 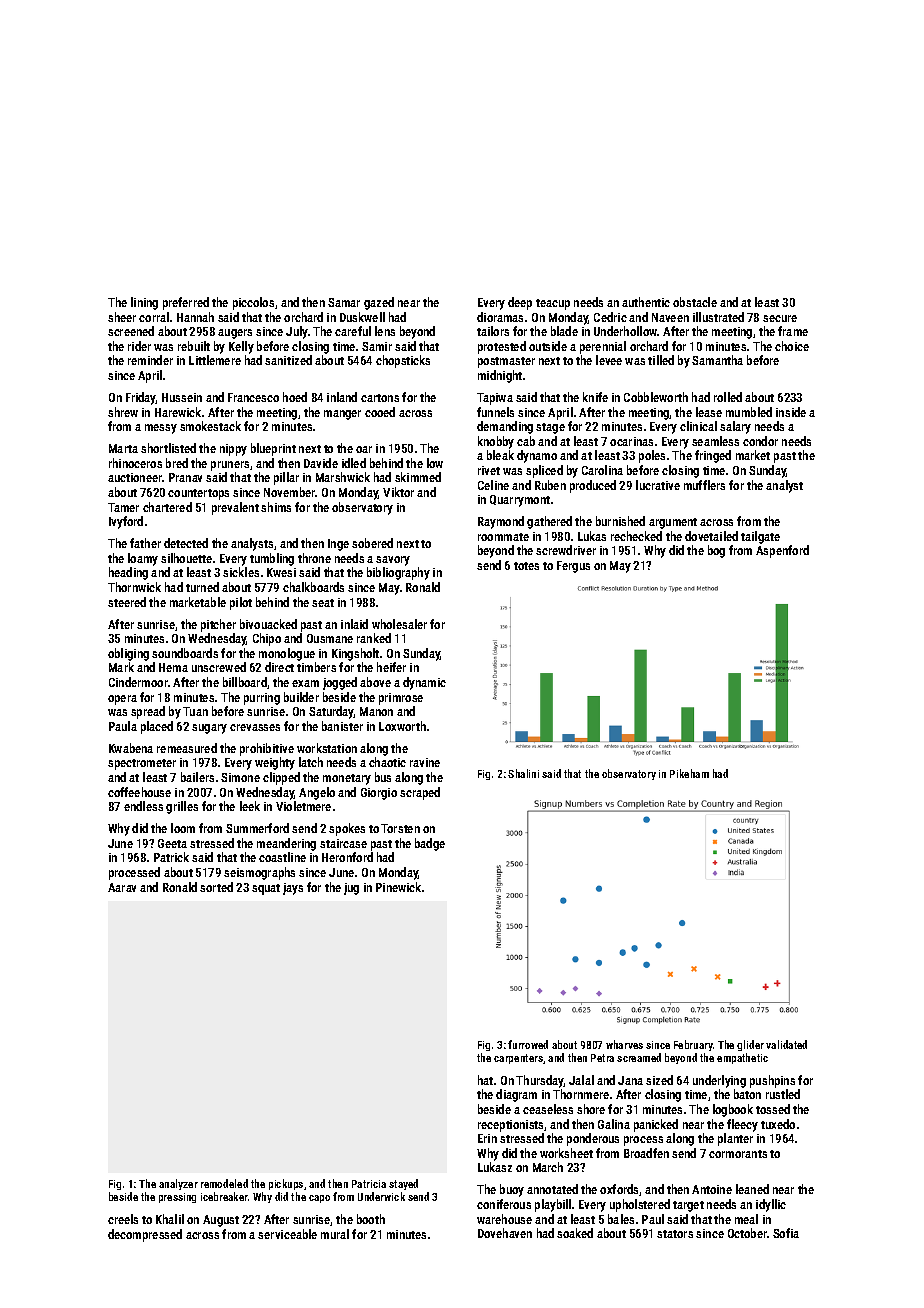 I want to click on analyzer, so click(x=178, y=1184).
